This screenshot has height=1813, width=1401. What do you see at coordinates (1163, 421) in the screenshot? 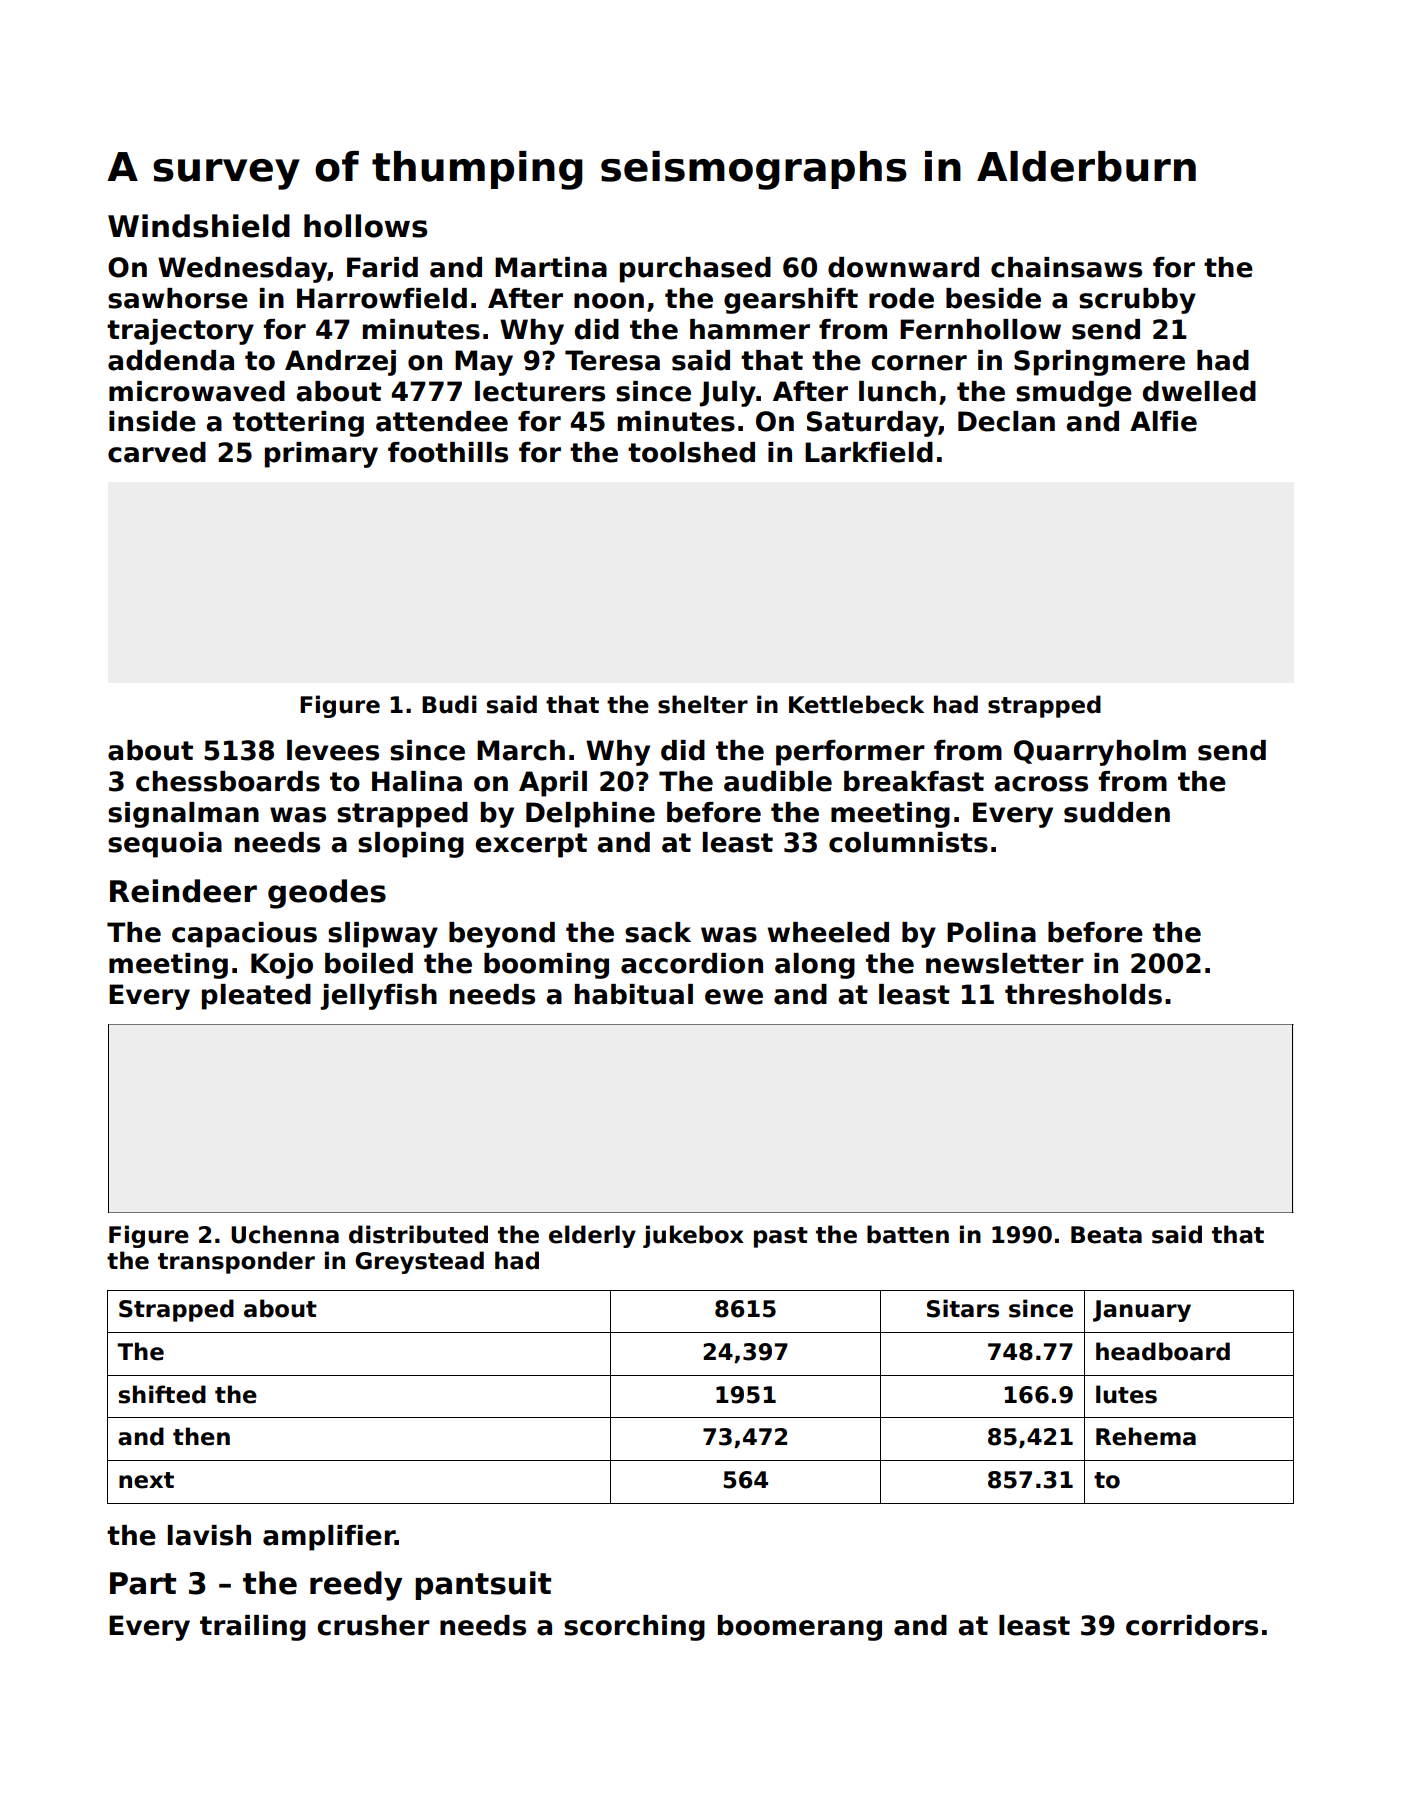
I see `Alfie` at bounding box center [1163, 421].
